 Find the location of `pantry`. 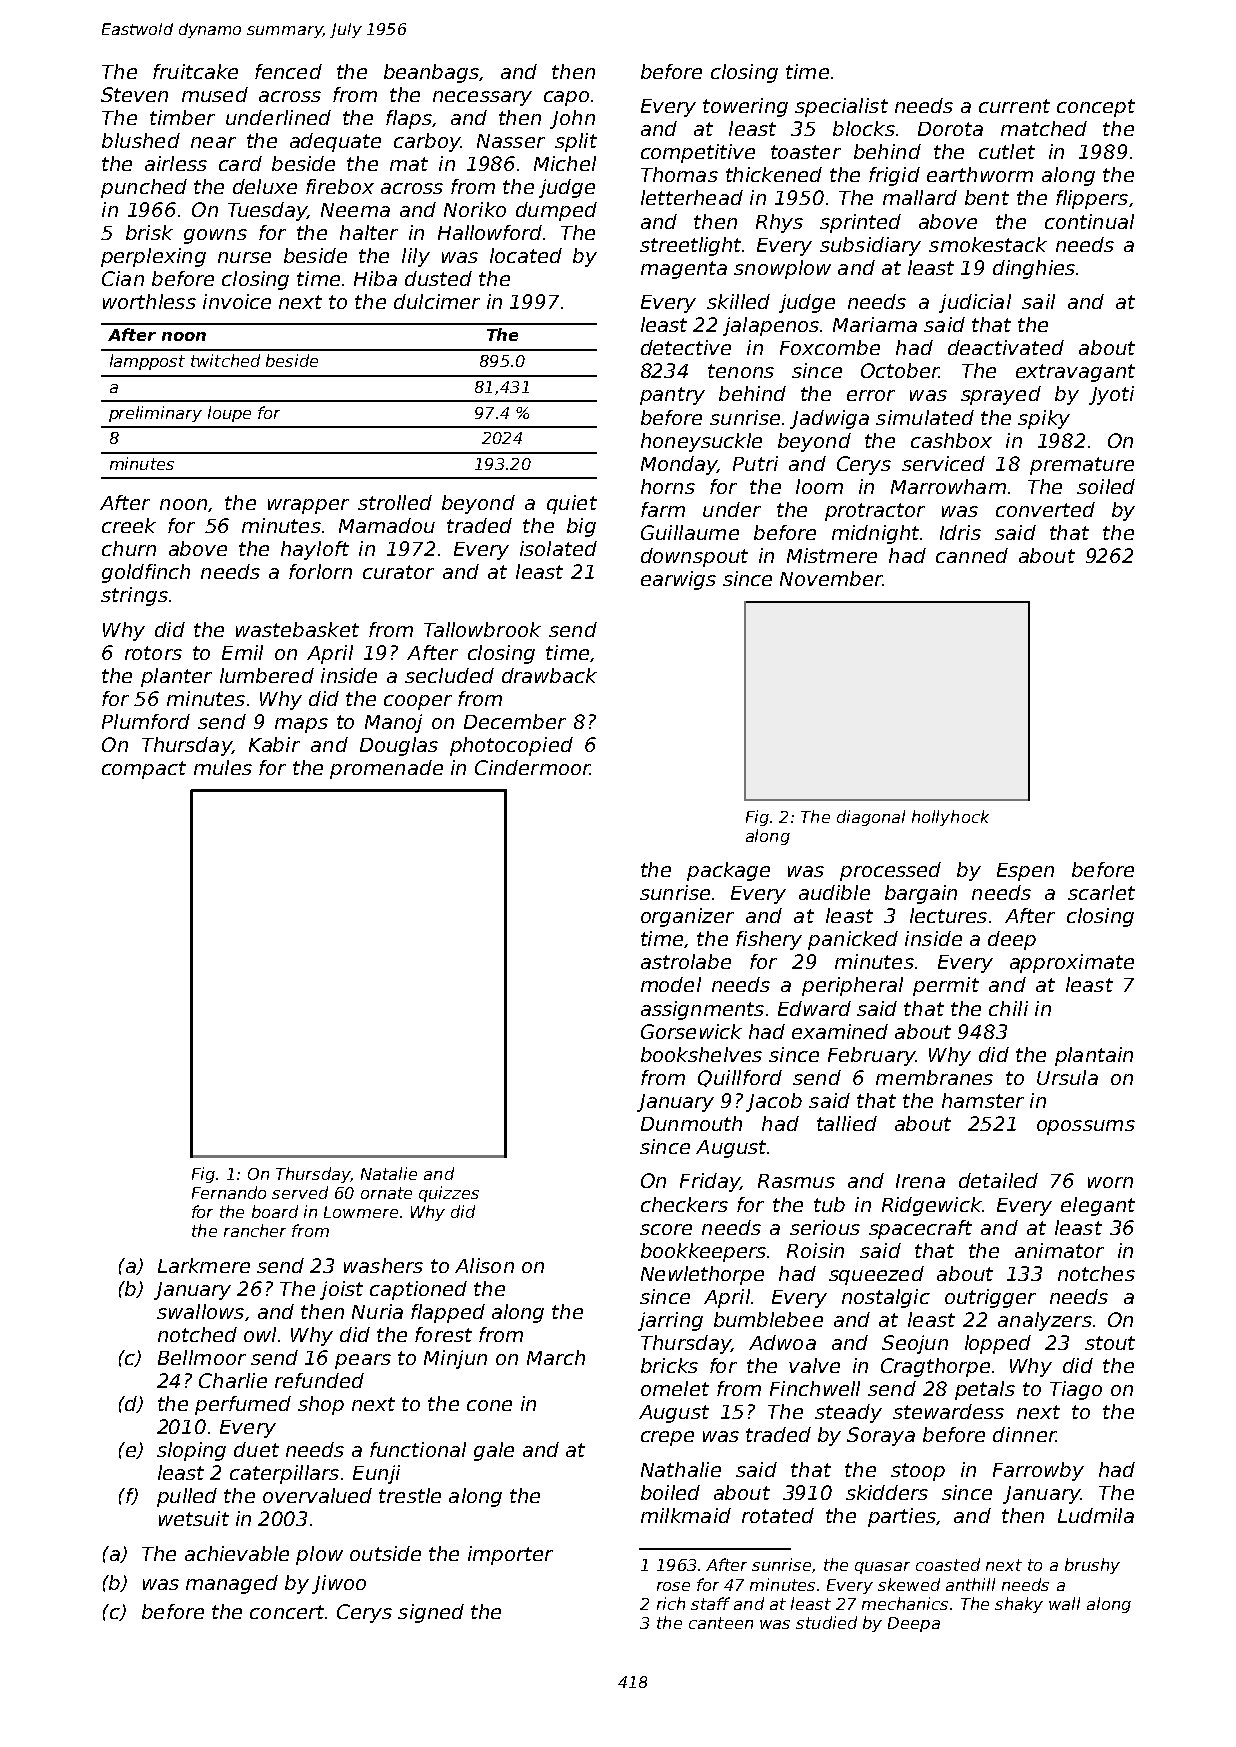

pantry is located at coordinates (672, 396).
